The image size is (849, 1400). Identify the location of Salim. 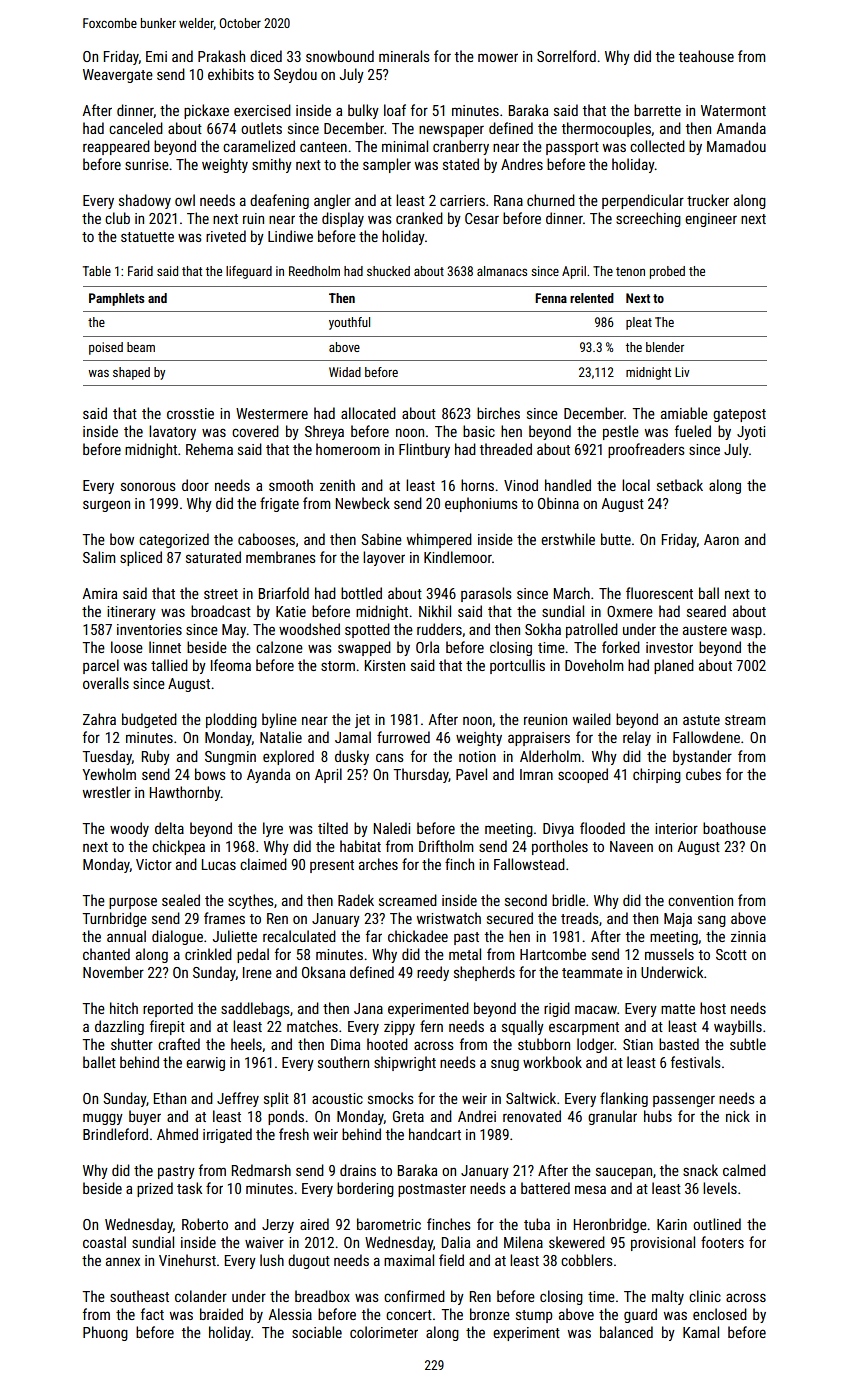
(99, 557).
